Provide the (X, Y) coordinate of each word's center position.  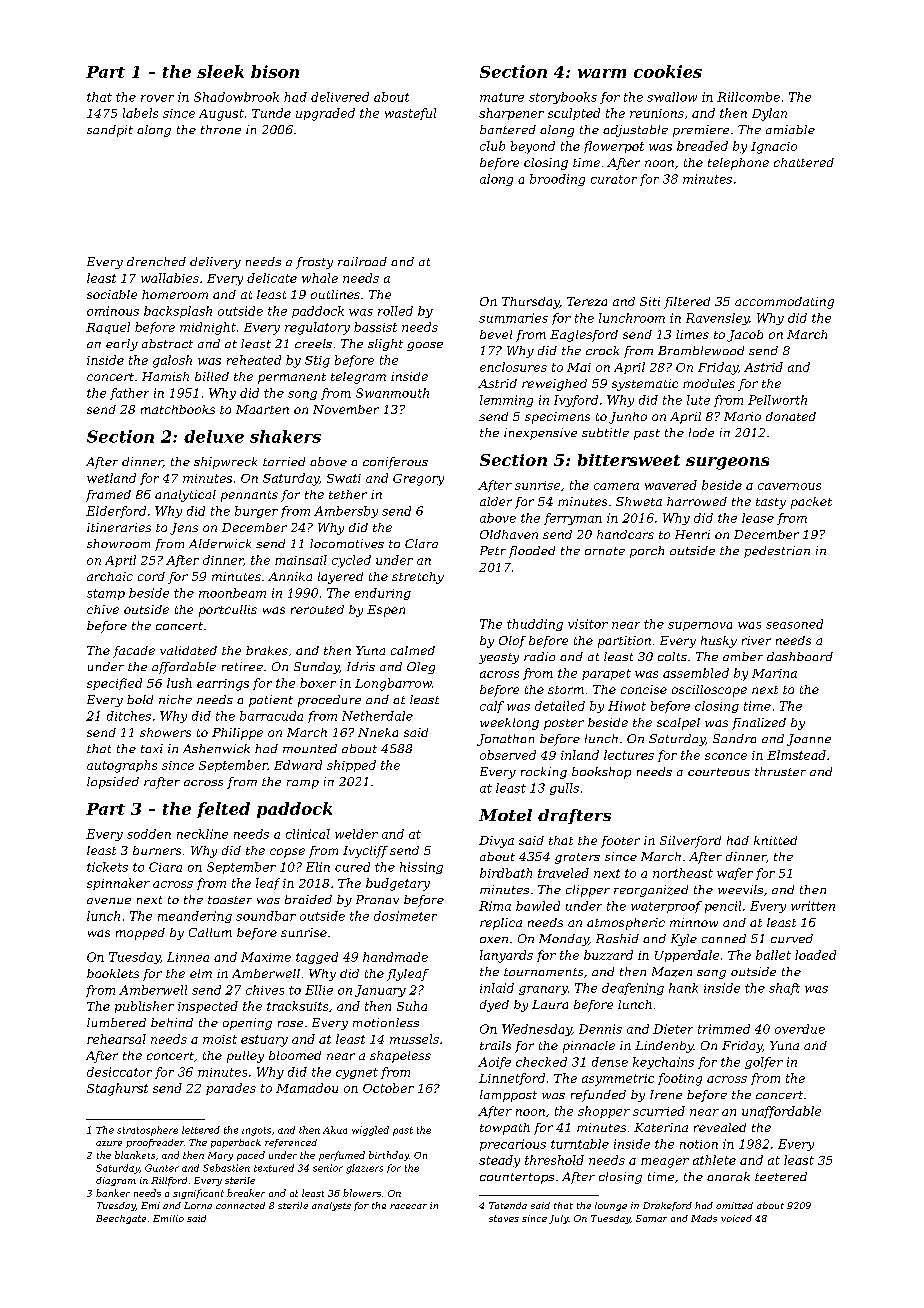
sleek (220, 71)
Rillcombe (748, 97)
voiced (736, 1218)
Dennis (600, 1029)
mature (502, 97)
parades (231, 1089)
